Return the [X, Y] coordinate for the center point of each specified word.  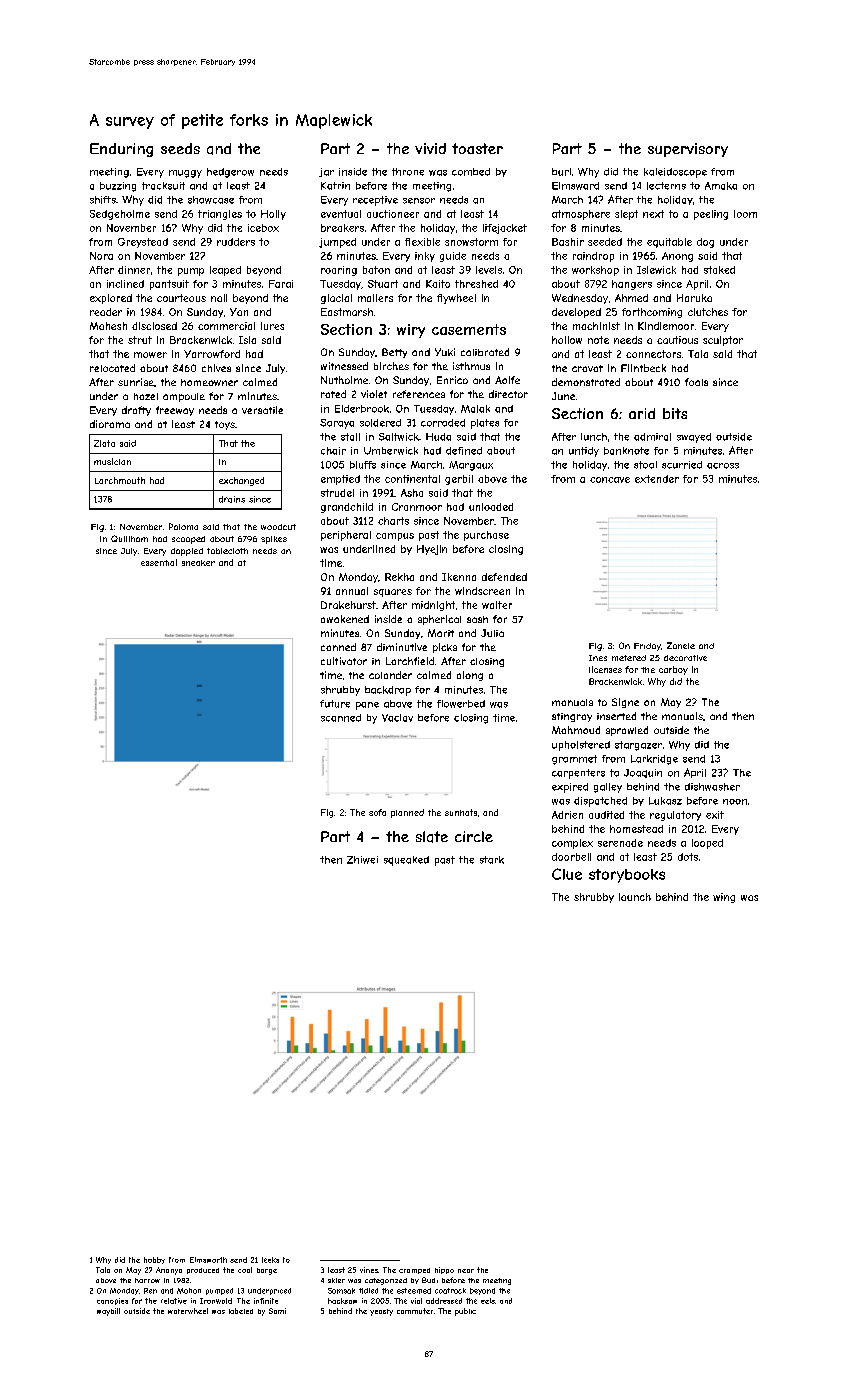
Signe [625, 703]
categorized [386, 1281]
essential [159, 562]
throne [408, 172]
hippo [444, 1270]
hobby [154, 1260]
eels [488, 1301]
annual [352, 591]
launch [635, 897]
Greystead [143, 243]
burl [561, 172]
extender [657, 479]
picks [445, 648]
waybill [108, 1312]
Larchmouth [120, 480]
